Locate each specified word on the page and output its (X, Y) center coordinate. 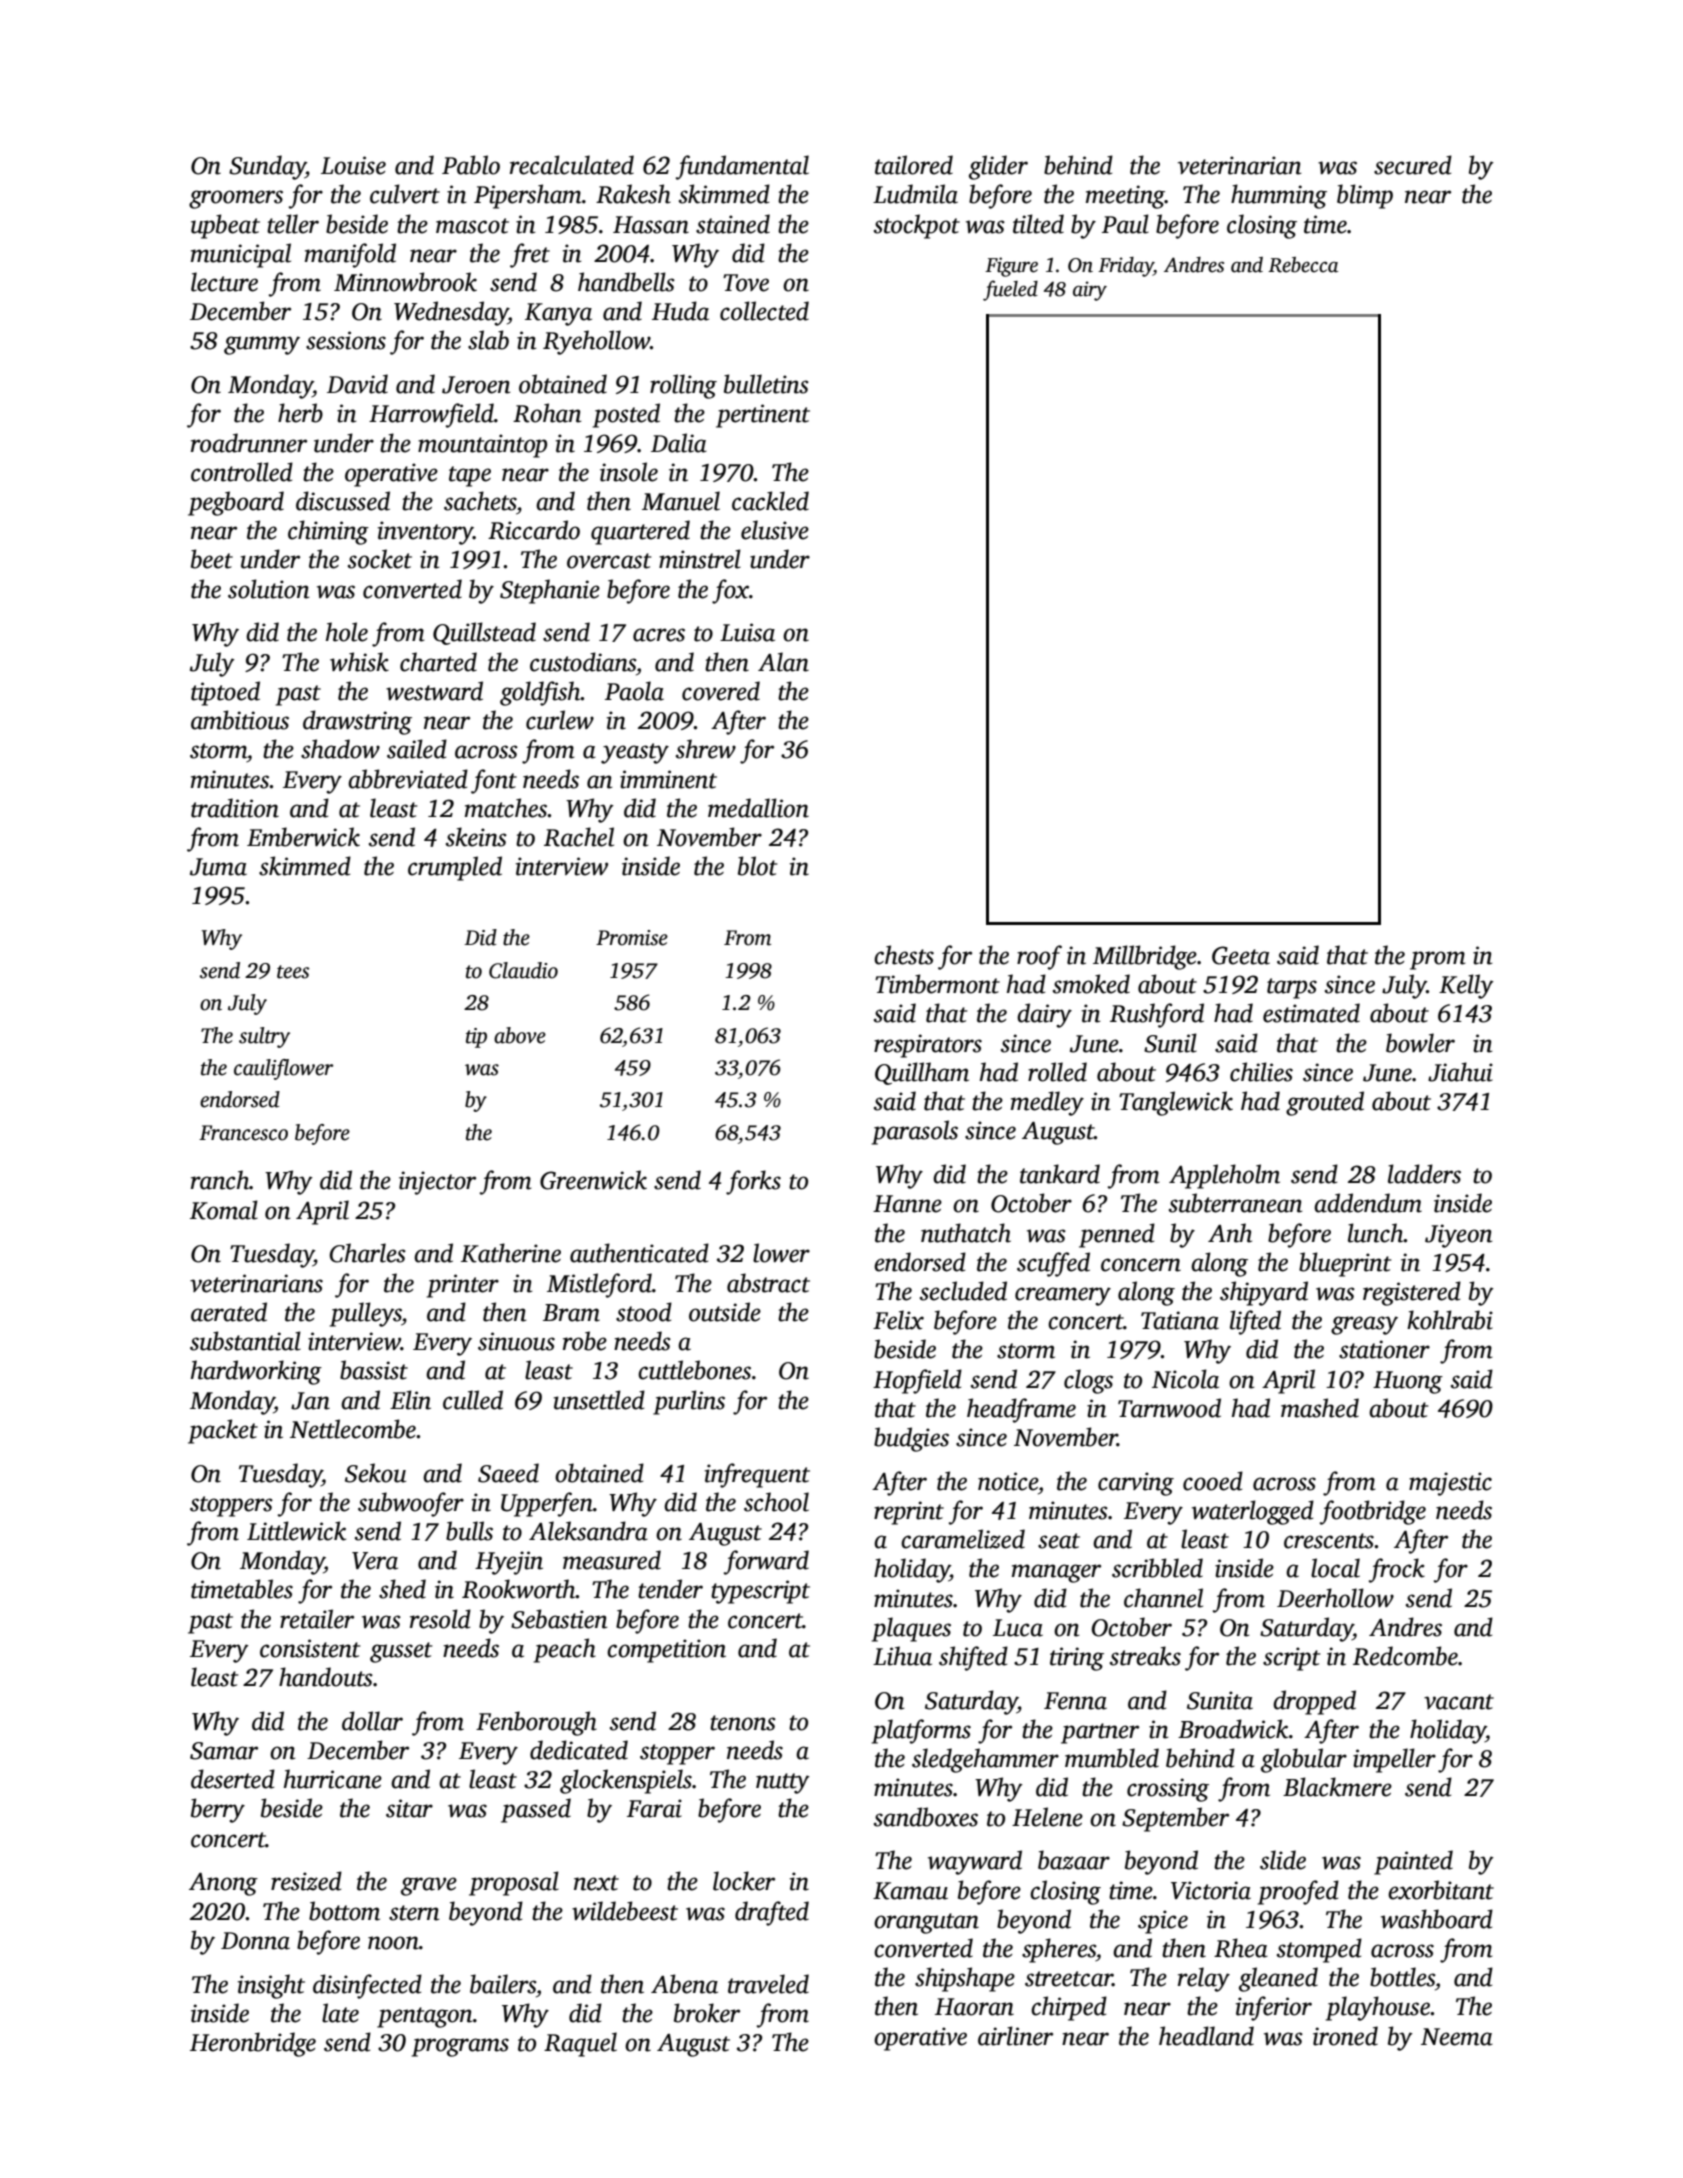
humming (1279, 196)
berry (218, 1810)
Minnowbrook (405, 282)
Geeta (1241, 955)
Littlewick (296, 1531)
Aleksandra (588, 1531)
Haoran (974, 2007)
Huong (1408, 1382)
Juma (218, 867)
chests (904, 955)
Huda (680, 311)
